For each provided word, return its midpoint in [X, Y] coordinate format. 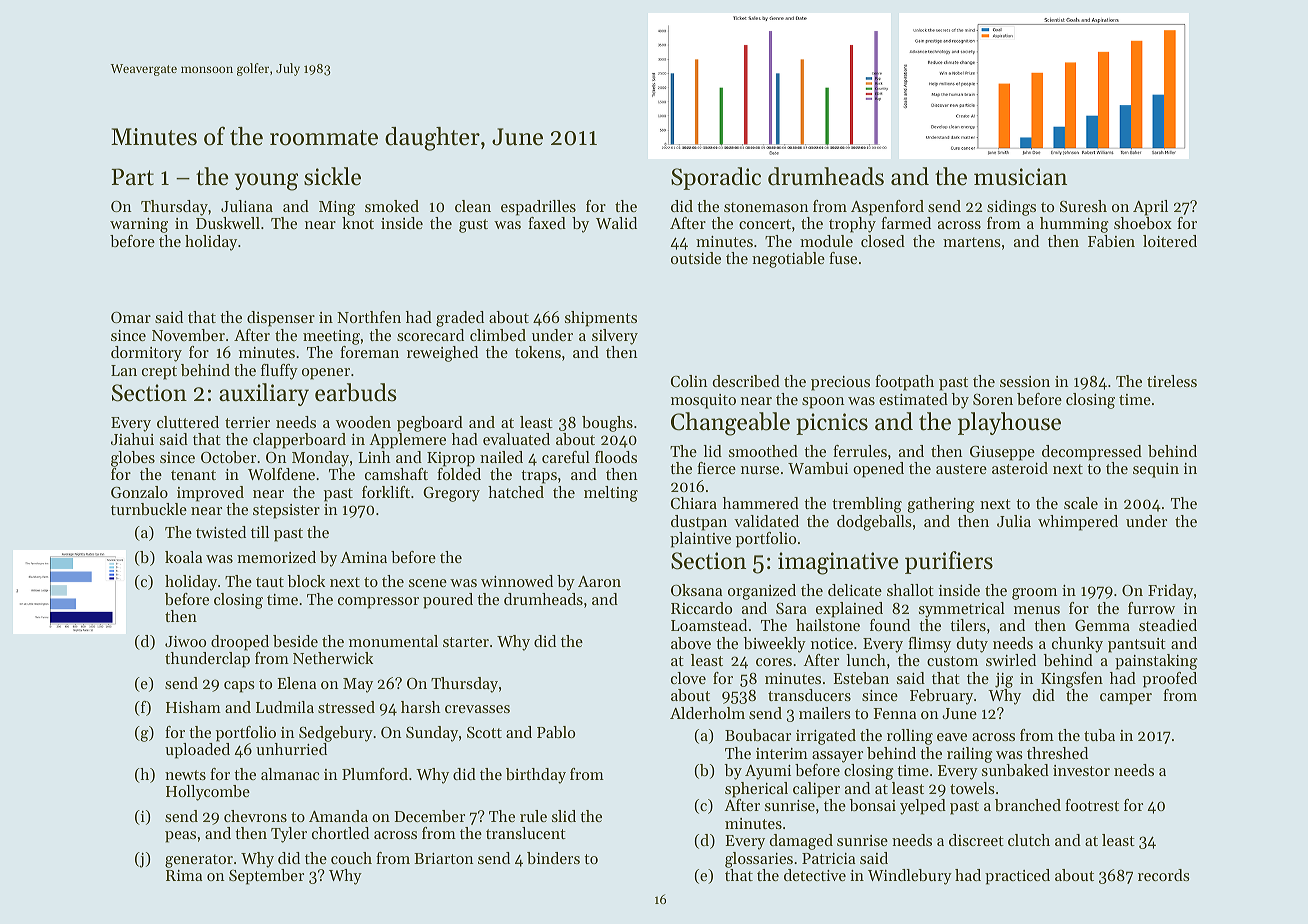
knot [358, 223]
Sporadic [716, 178]
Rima [184, 875]
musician [1020, 177]
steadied [1168, 625]
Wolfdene [281, 474]
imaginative [838, 563]
